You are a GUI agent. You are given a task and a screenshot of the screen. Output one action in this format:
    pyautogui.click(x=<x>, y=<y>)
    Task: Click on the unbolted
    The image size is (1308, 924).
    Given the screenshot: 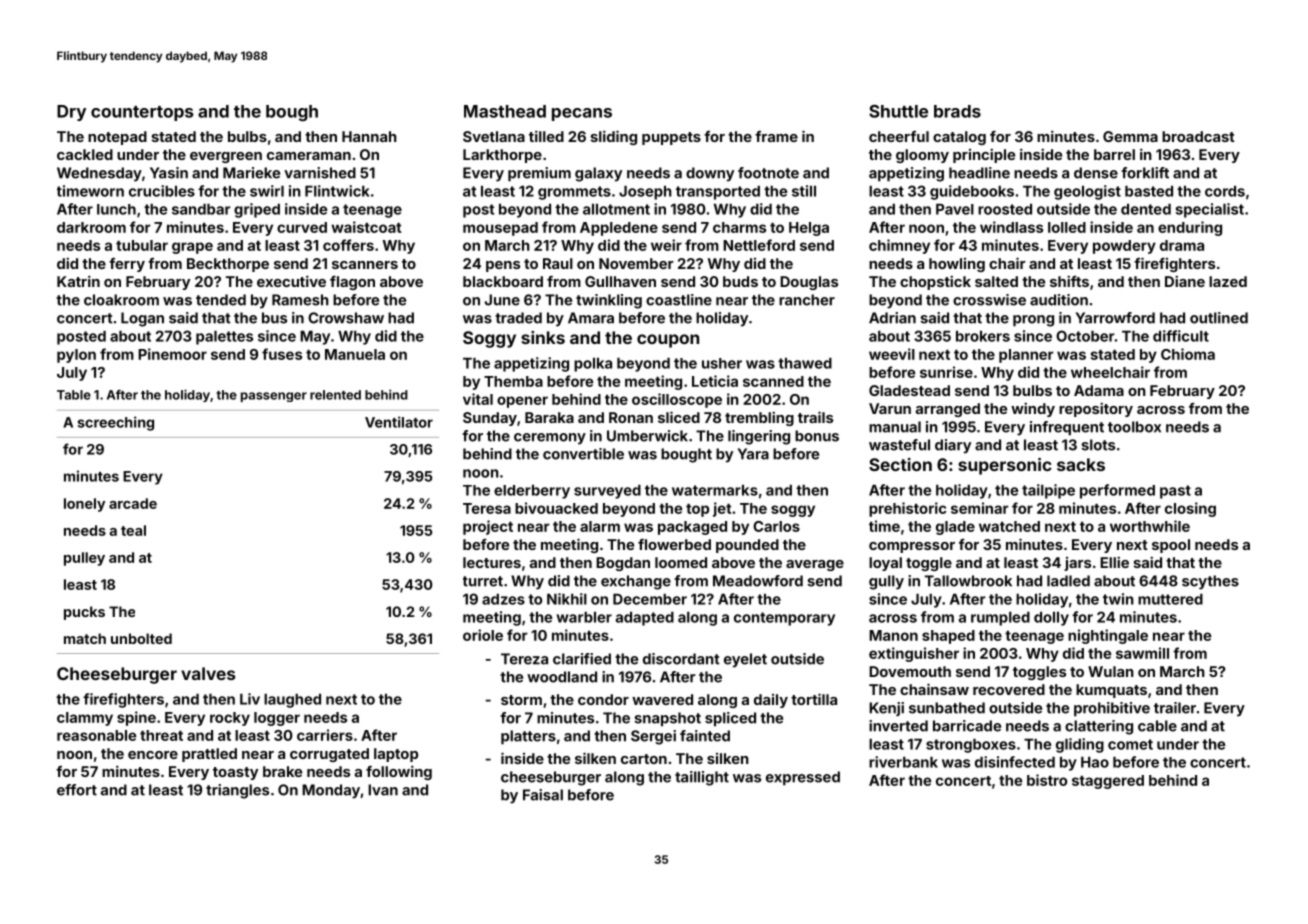 What is the action you would take?
    pyautogui.click(x=141, y=638)
